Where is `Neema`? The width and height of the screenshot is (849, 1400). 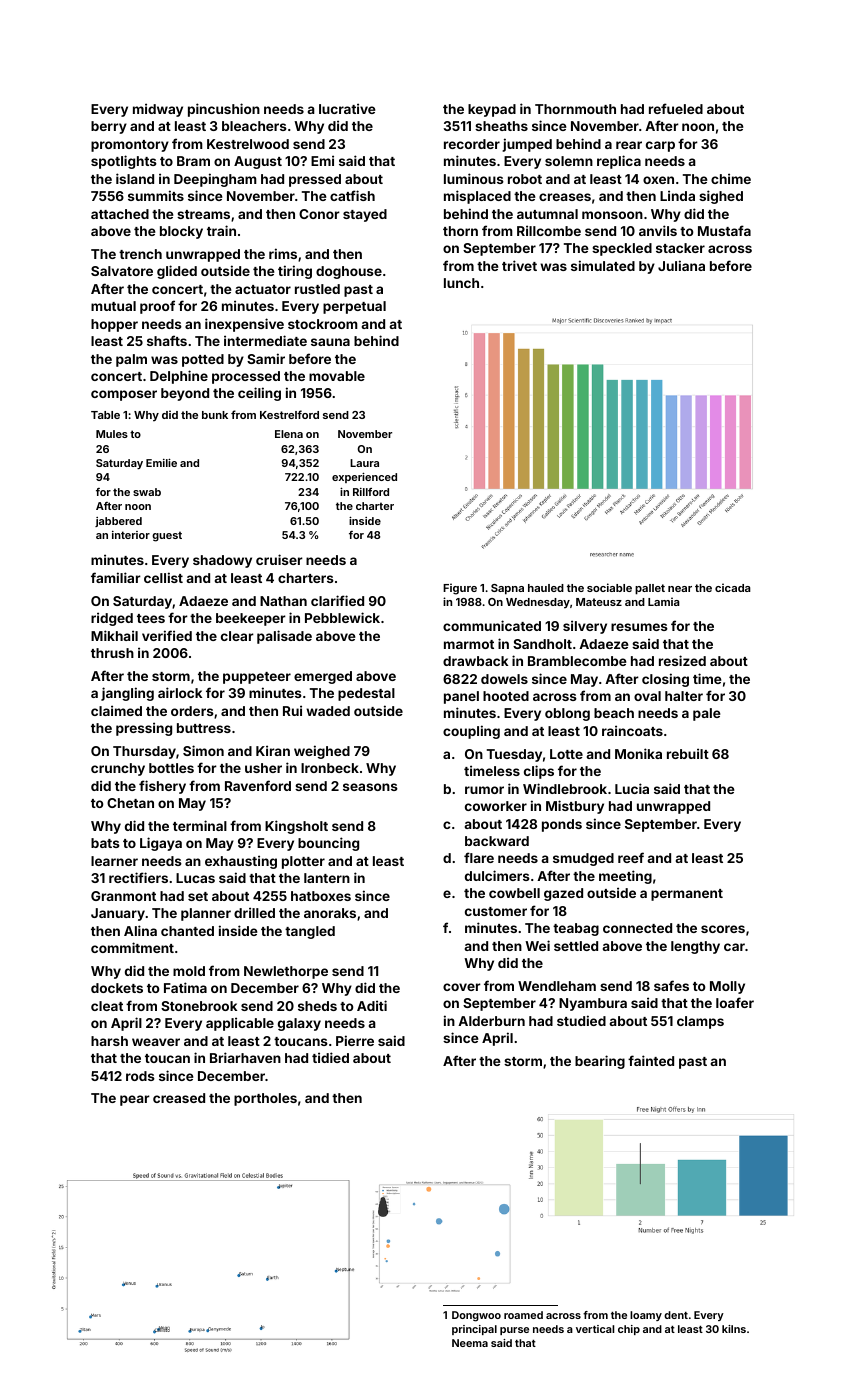 Neema is located at coordinates (470, 1343).
